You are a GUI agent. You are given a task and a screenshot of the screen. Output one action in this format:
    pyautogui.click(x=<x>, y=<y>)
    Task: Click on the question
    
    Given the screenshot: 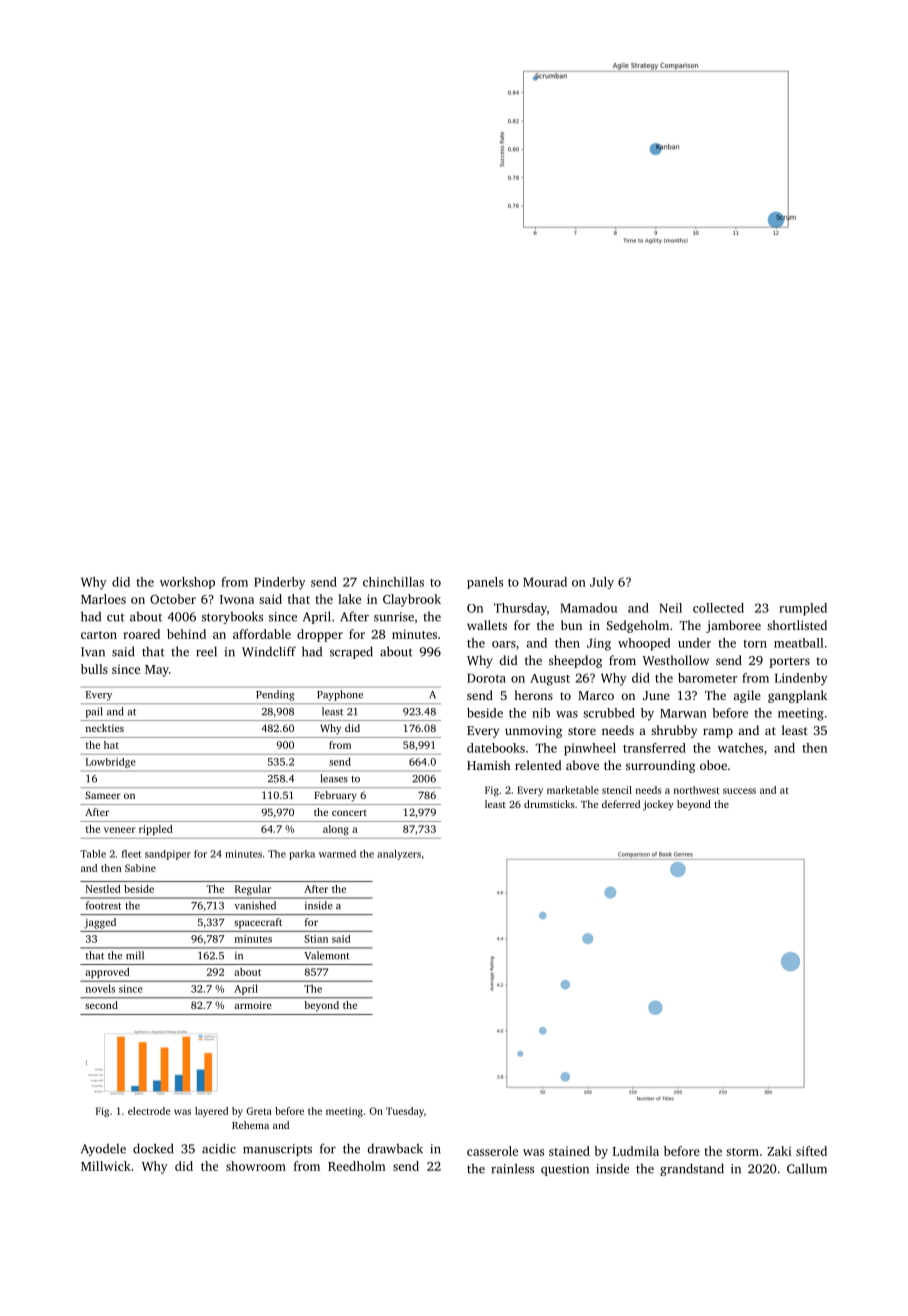 What is the action you would take?
    pyautogui.click(x=565, y=1170)
